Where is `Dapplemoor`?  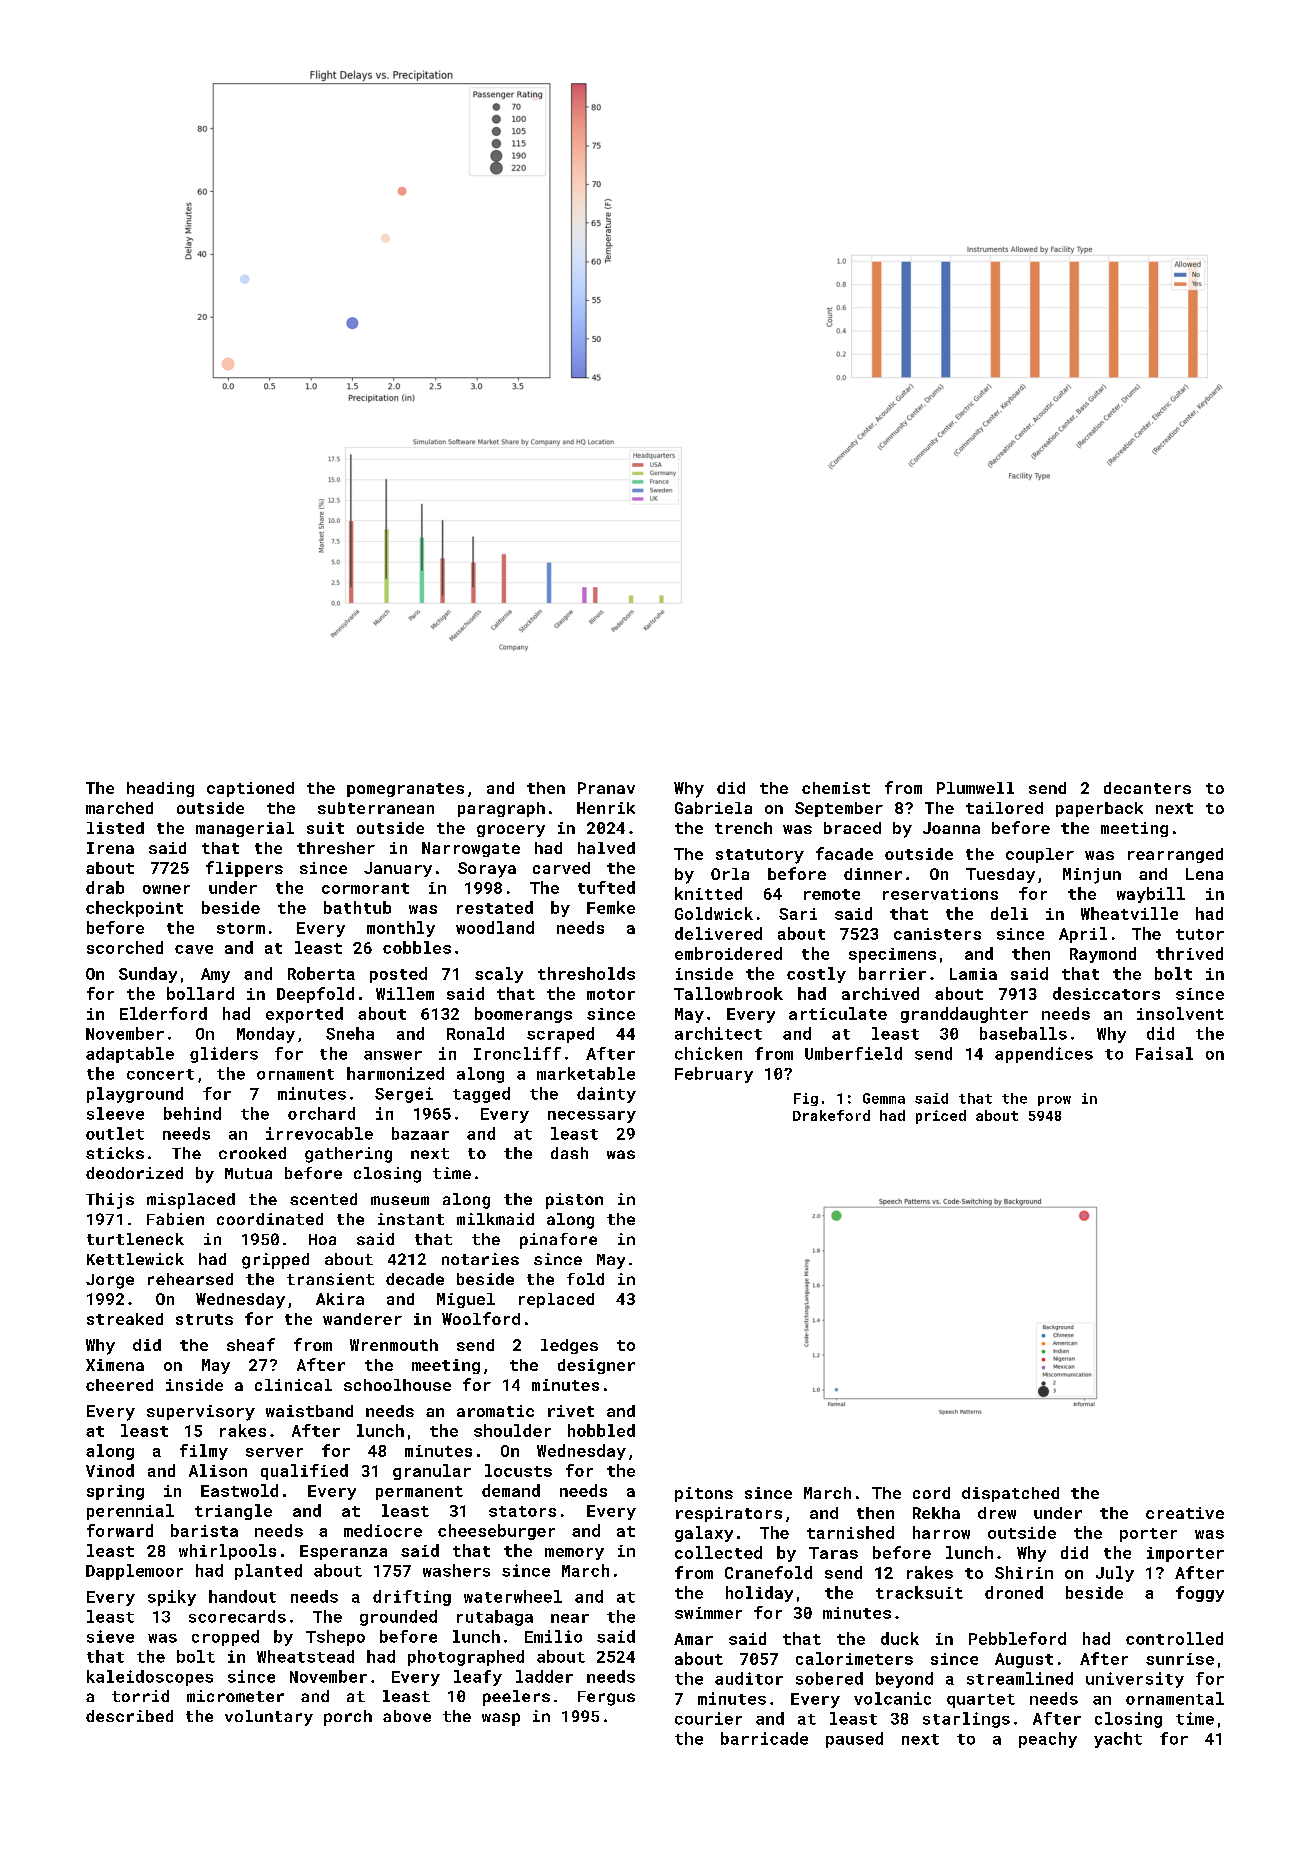
Dapplemoor is located at coordinates (134, 1572).
